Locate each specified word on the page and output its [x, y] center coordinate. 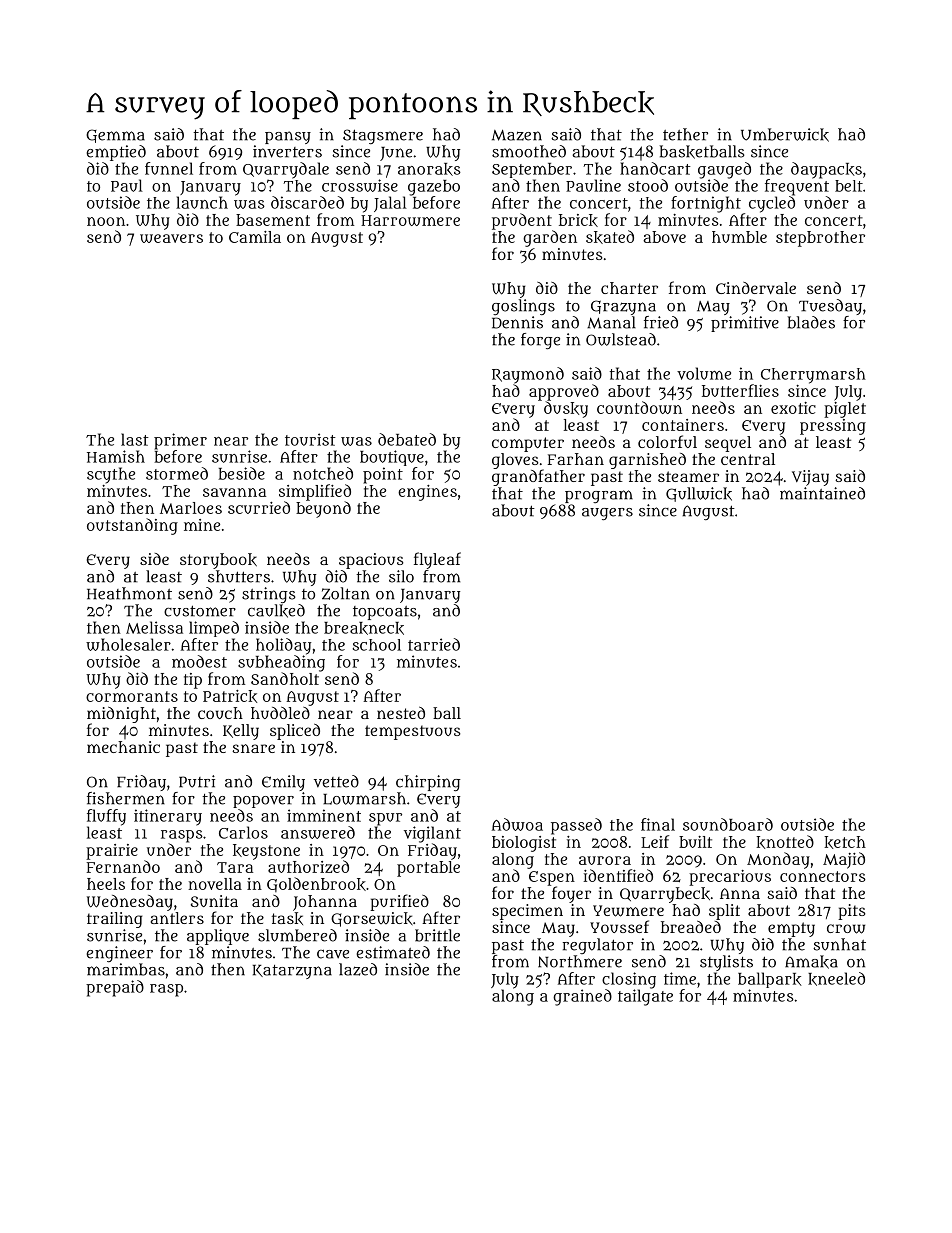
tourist [310, 439]
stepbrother [820, 239]
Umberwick [785, 135]
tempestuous [413, 732]
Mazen [517, 135]
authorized [308, 866]
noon [106, 221]
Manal [611, 322]
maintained [822, 493]
